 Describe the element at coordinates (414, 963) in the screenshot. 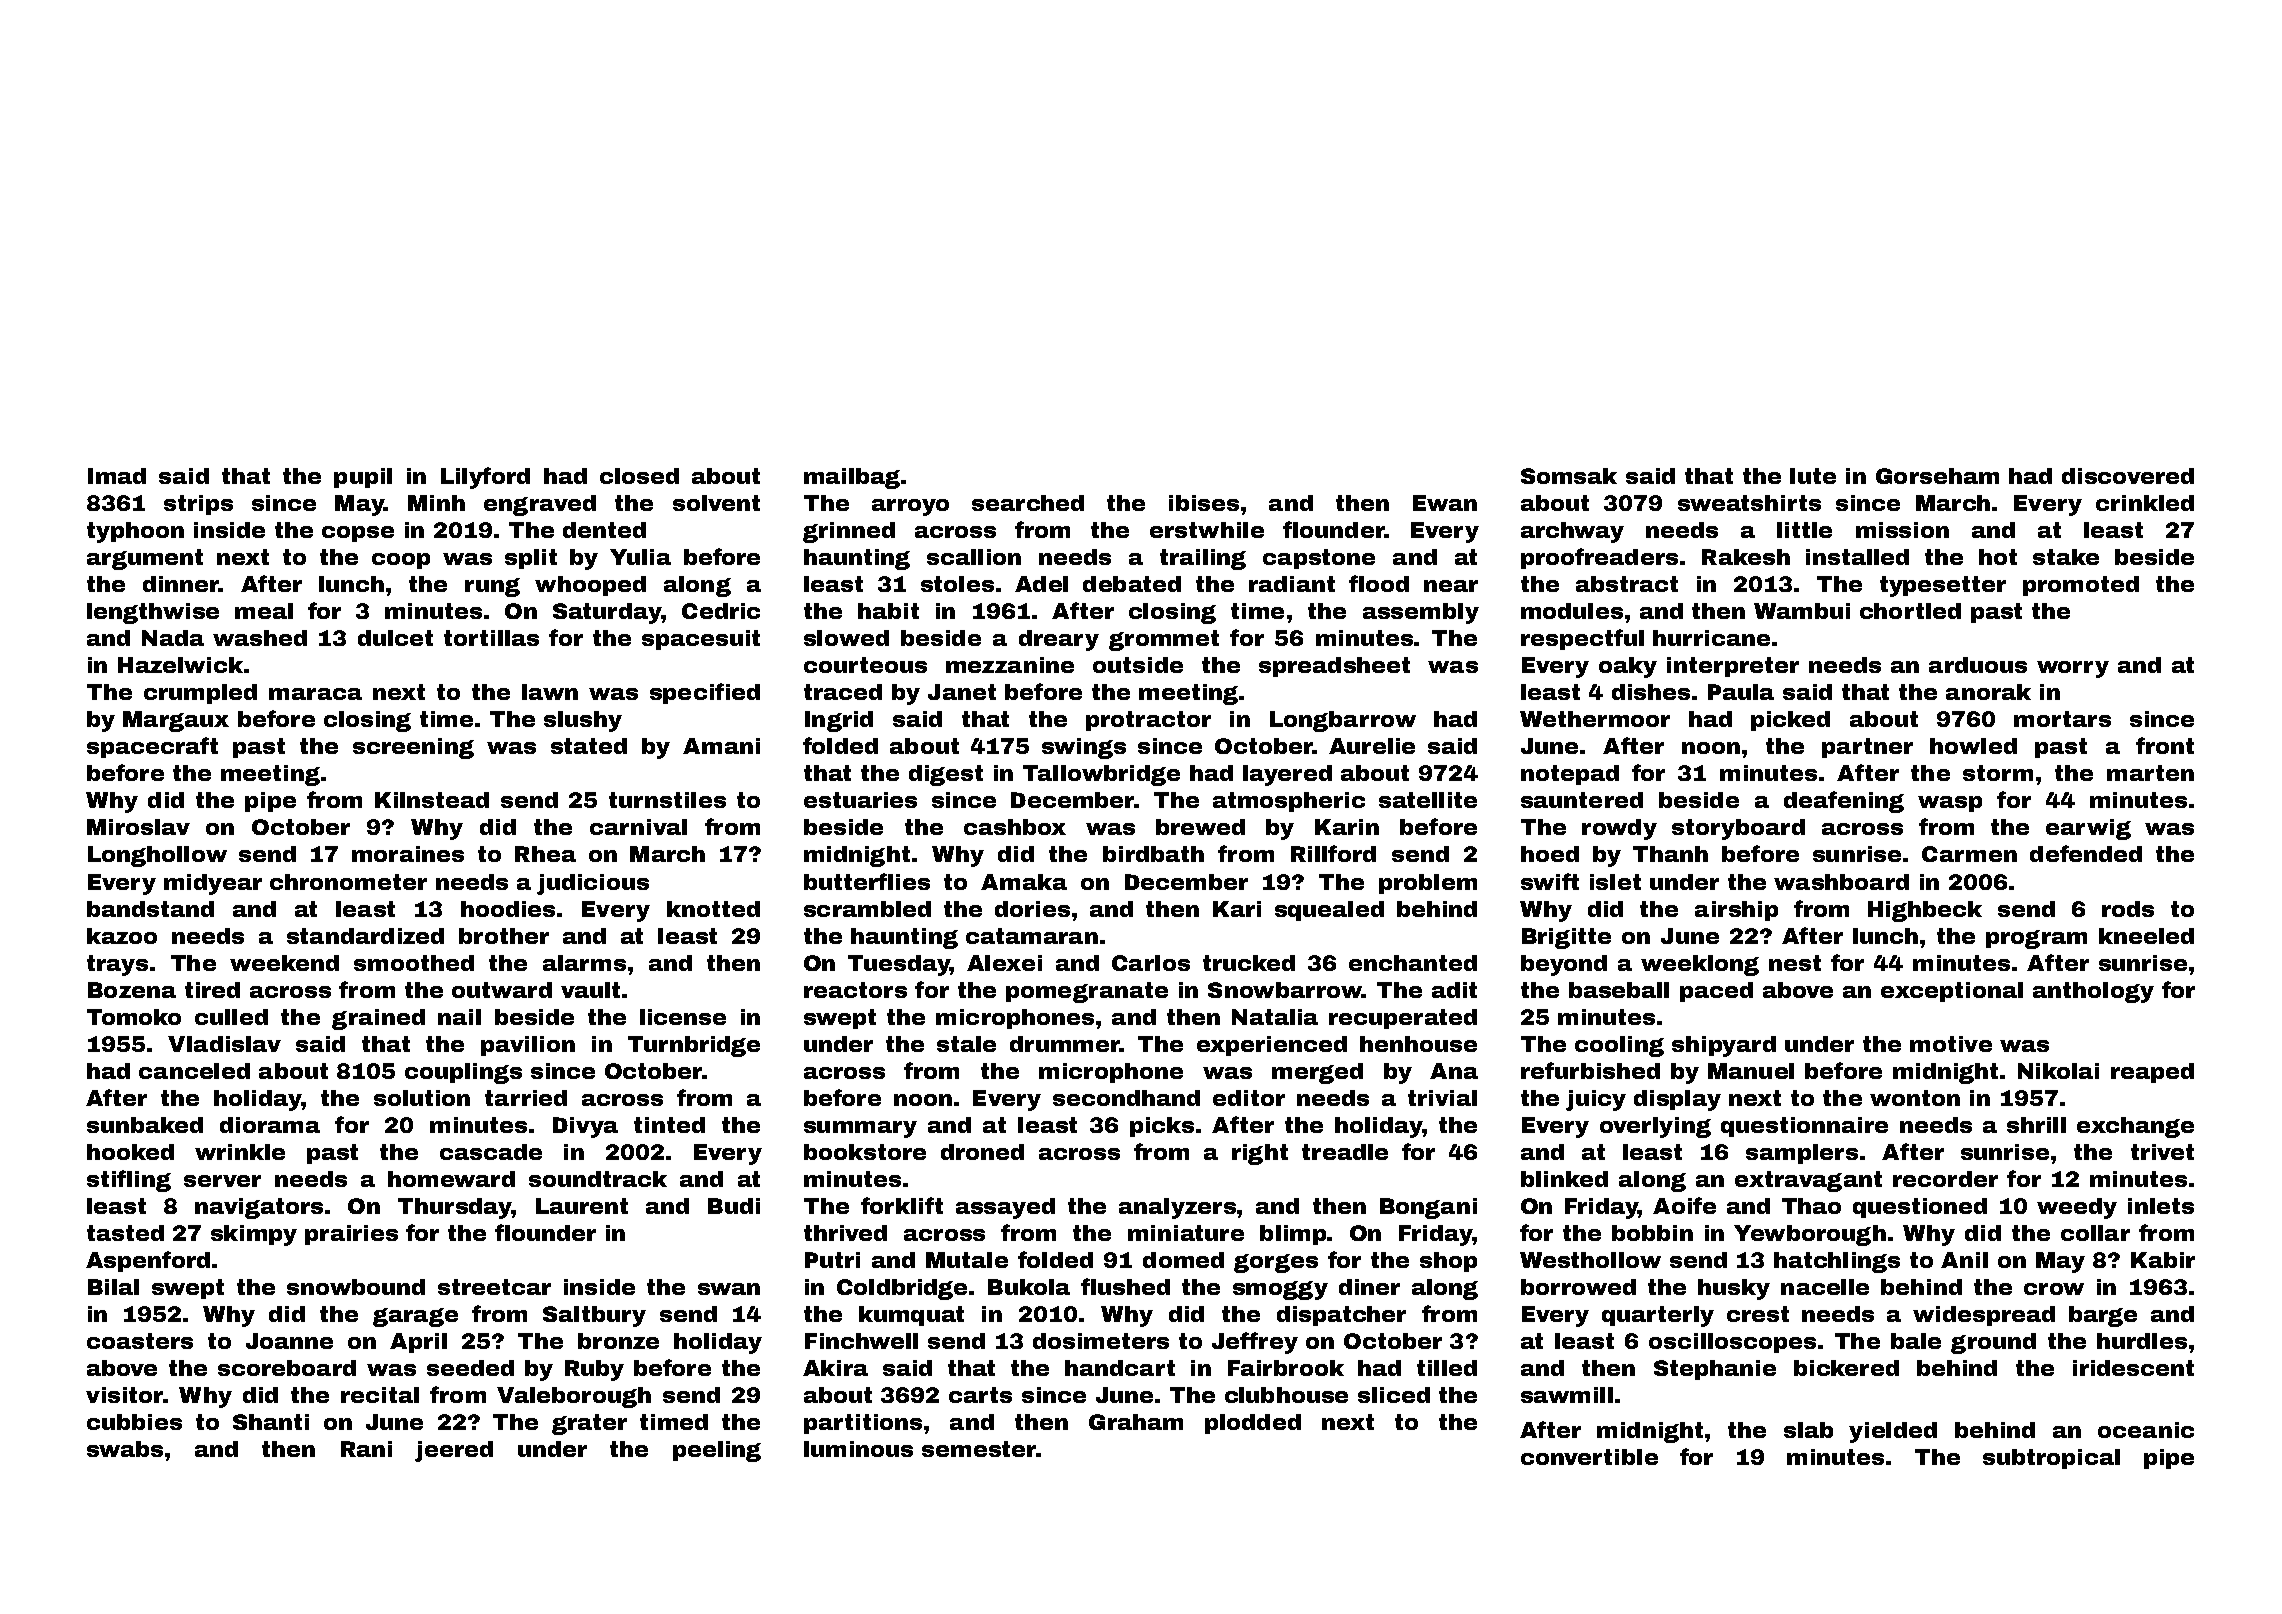

I see `smoothed` at that location.
